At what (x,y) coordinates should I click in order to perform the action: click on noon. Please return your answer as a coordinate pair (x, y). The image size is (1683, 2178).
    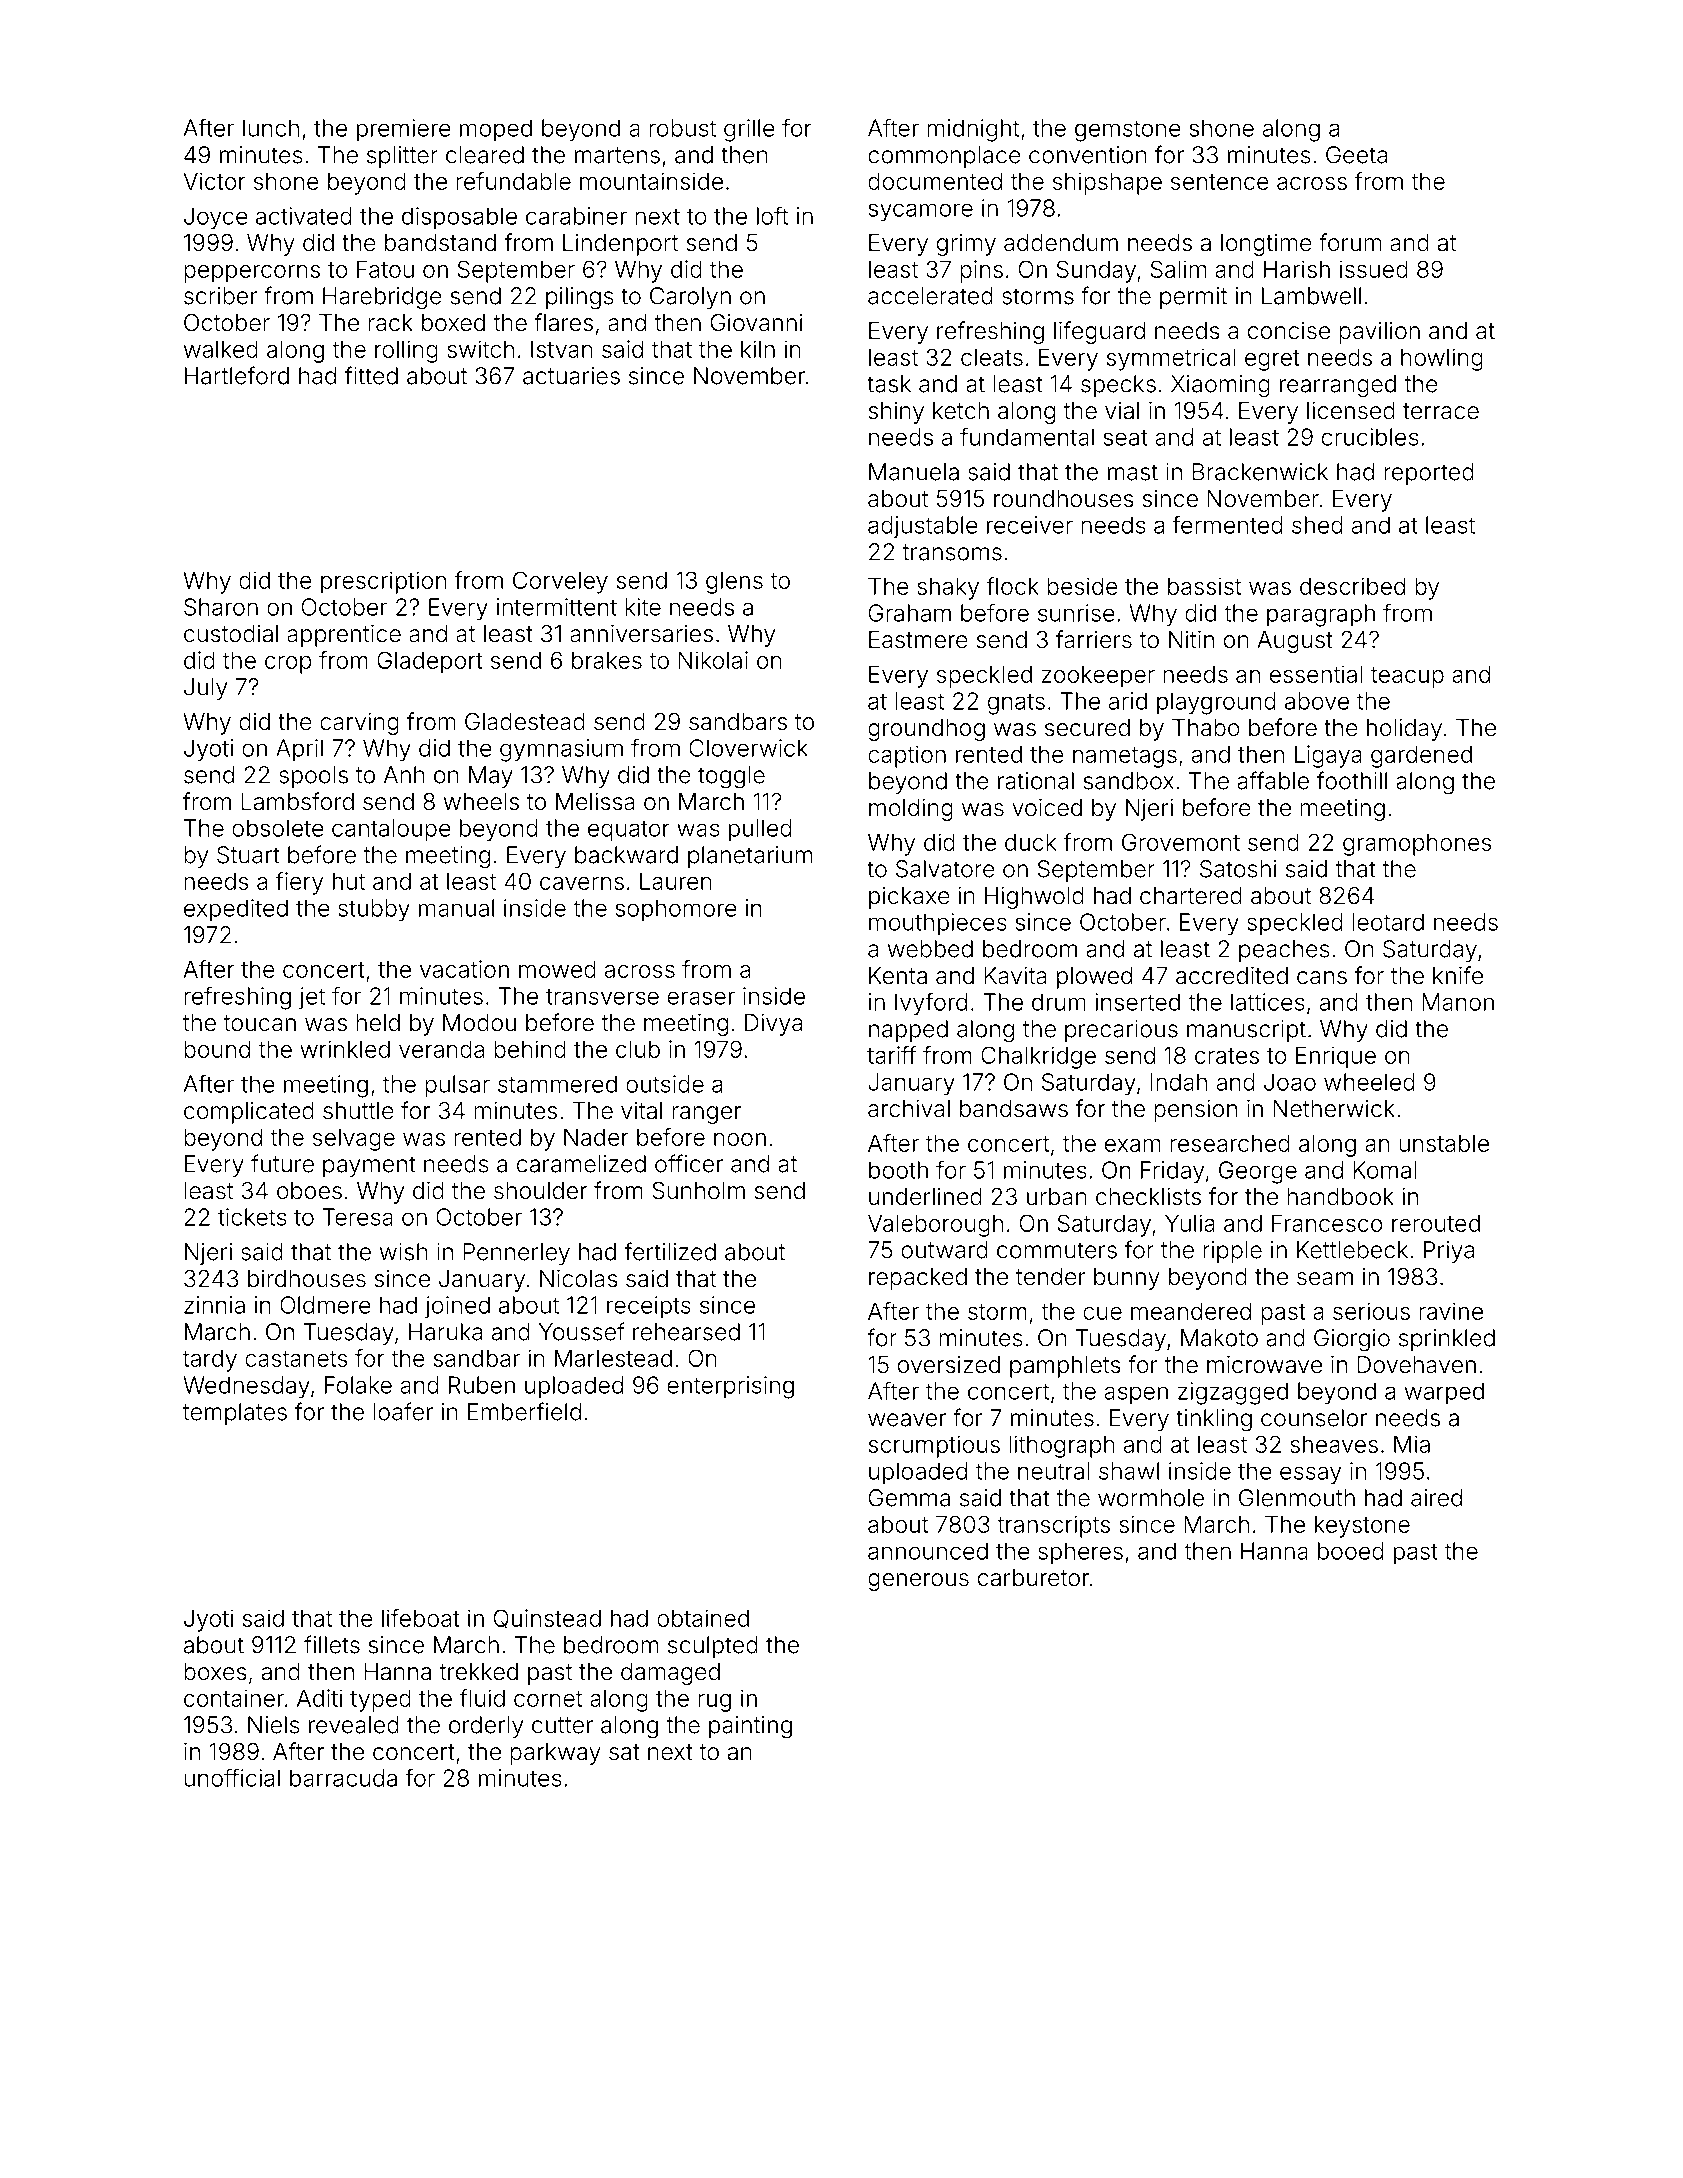
    Looking at the image, I should click on (740, 1139).
